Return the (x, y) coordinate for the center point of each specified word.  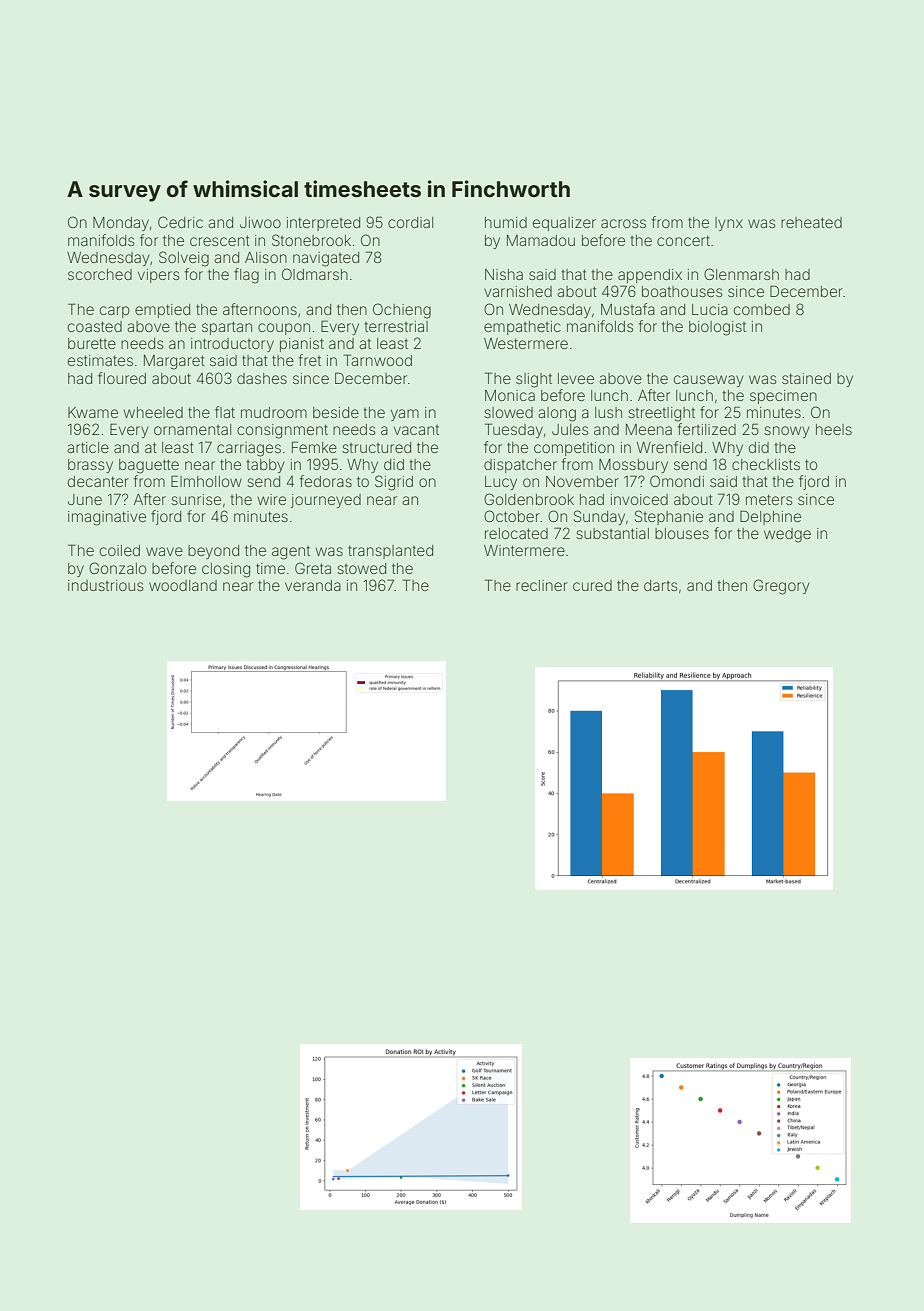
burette (92, 343)
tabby (265, 466)
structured (376, 447)
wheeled (153, 412)
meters (769, 499)
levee (576, 378)
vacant (416, 430)
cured (592, 585)
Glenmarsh (741, 274)
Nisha (504, 274)
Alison (266, 257)
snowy (787, 432)
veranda (313, 585)
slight (534, 380)
